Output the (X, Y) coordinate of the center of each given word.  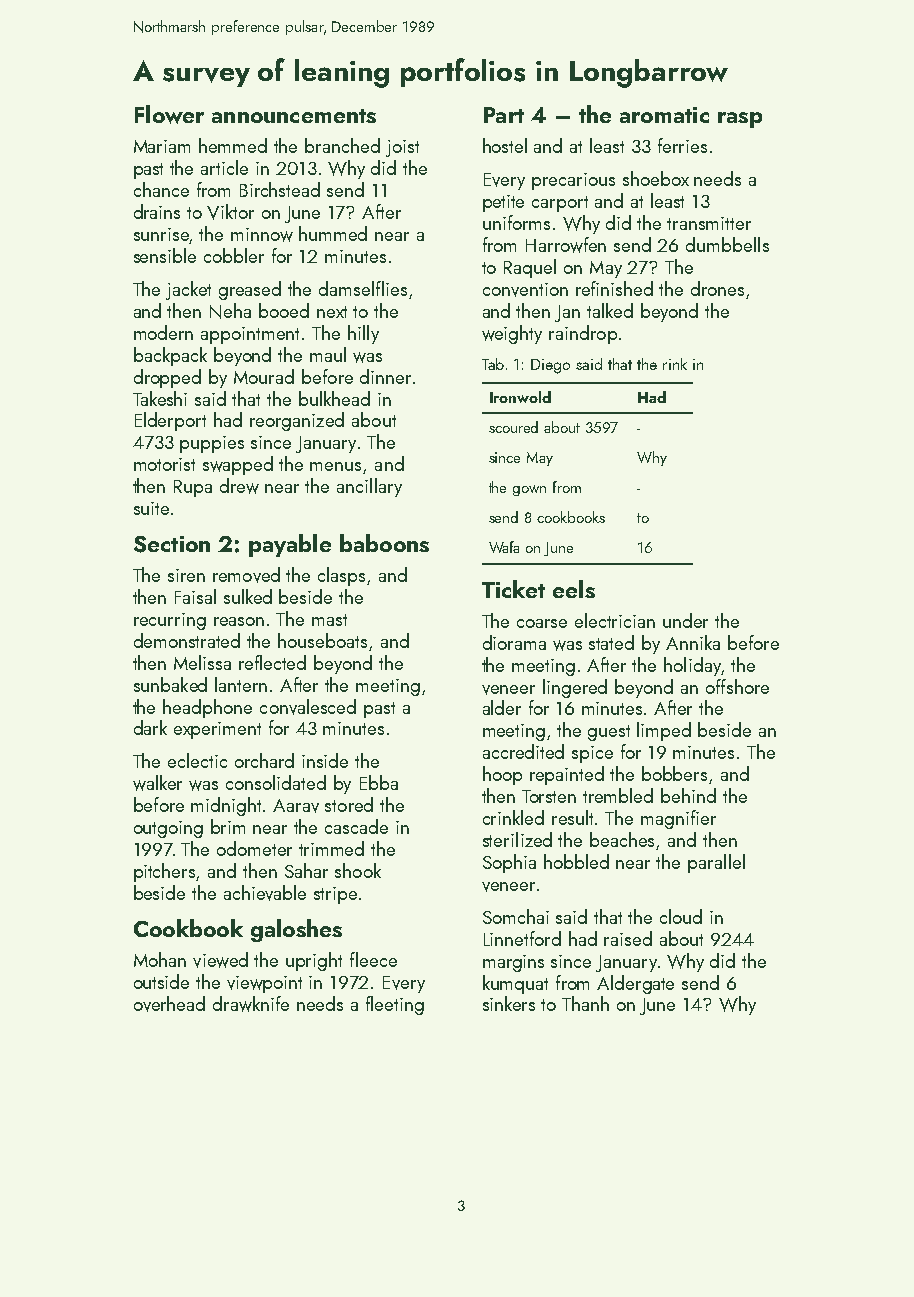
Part (504, 115)
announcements (294, 116)
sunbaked (170, 684)
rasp (740, 120)
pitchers (165, 872)
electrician (615, 620)
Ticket (513, 589)
